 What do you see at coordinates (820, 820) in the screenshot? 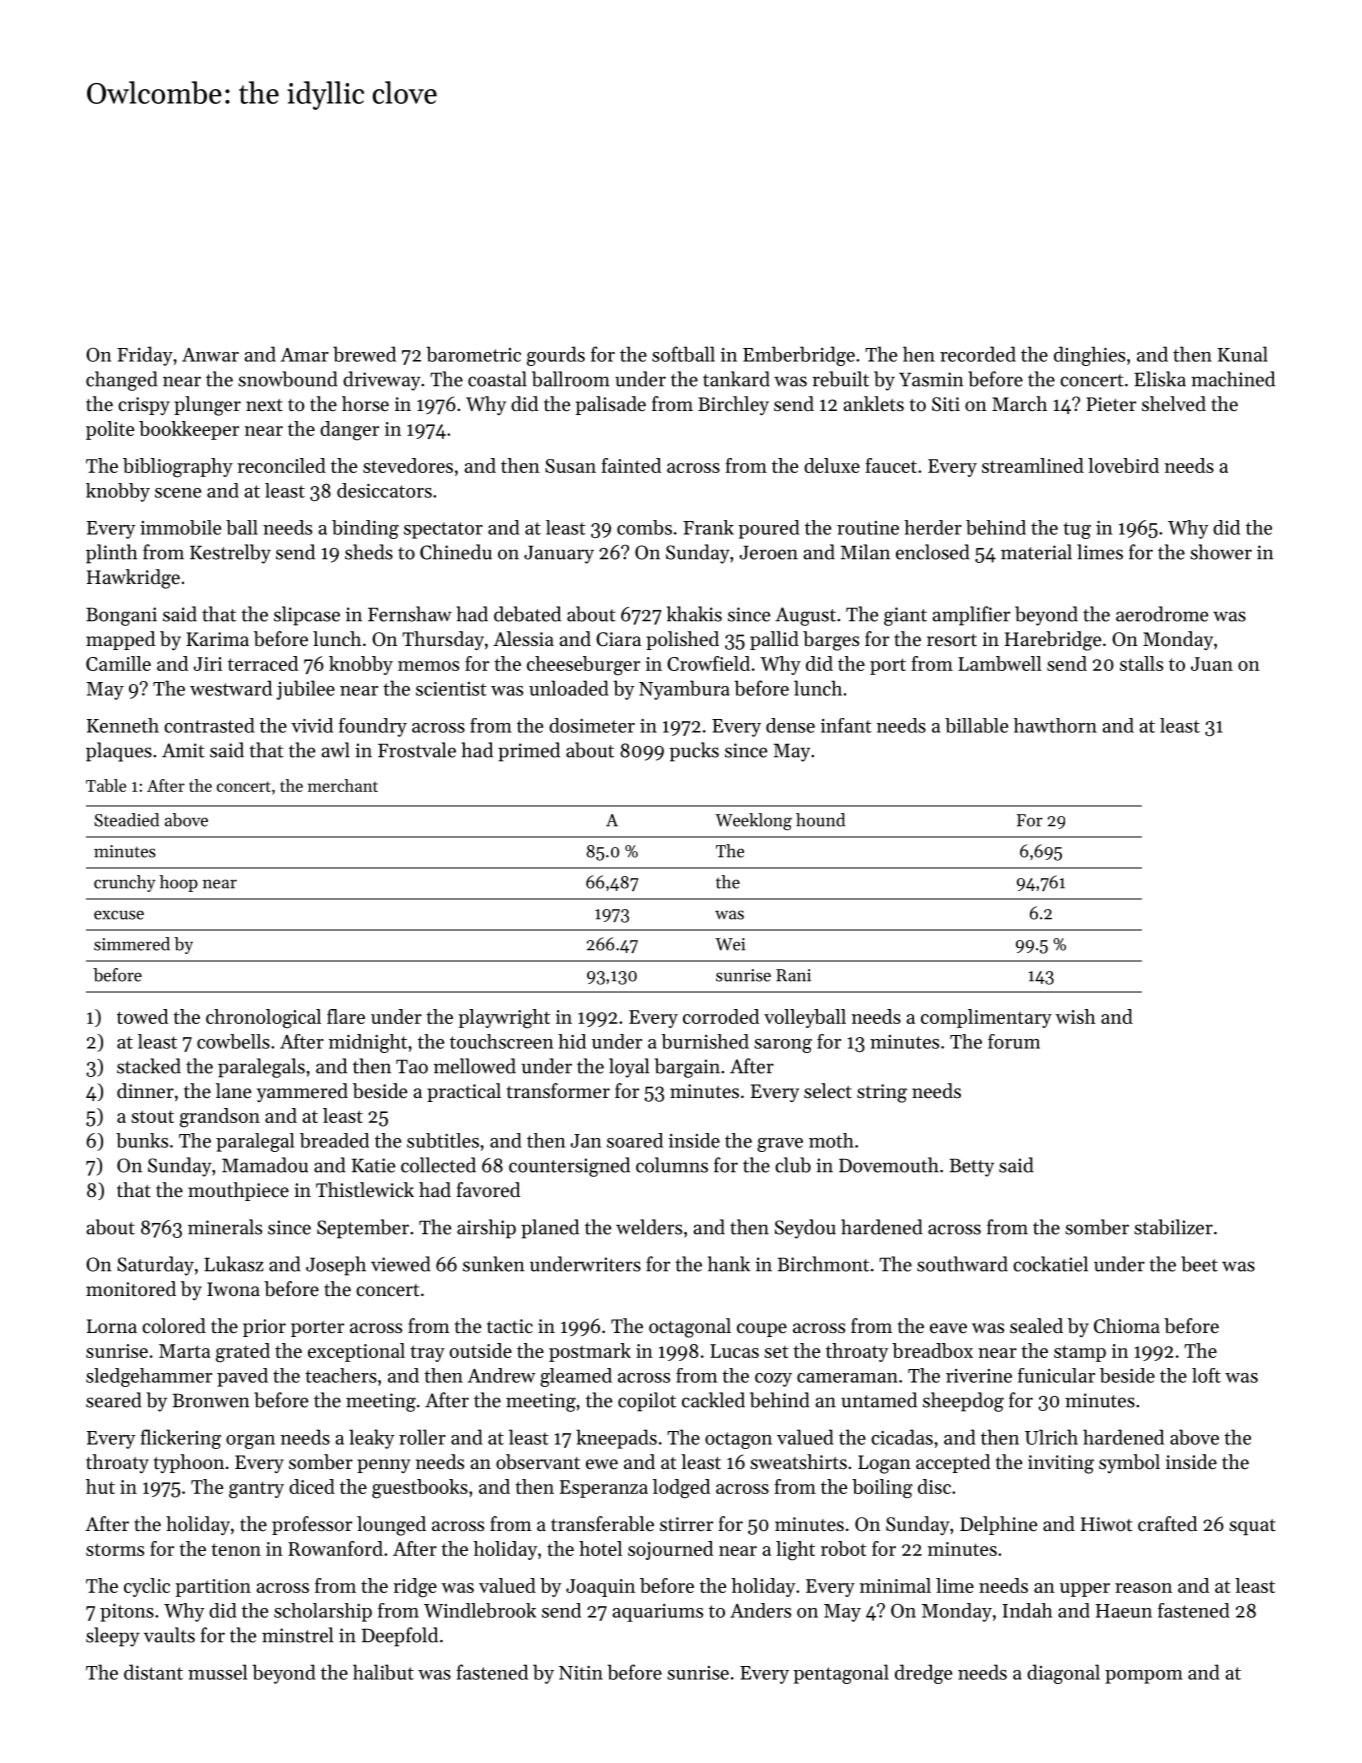
I see `hound` at bounding box center [820, 820].
